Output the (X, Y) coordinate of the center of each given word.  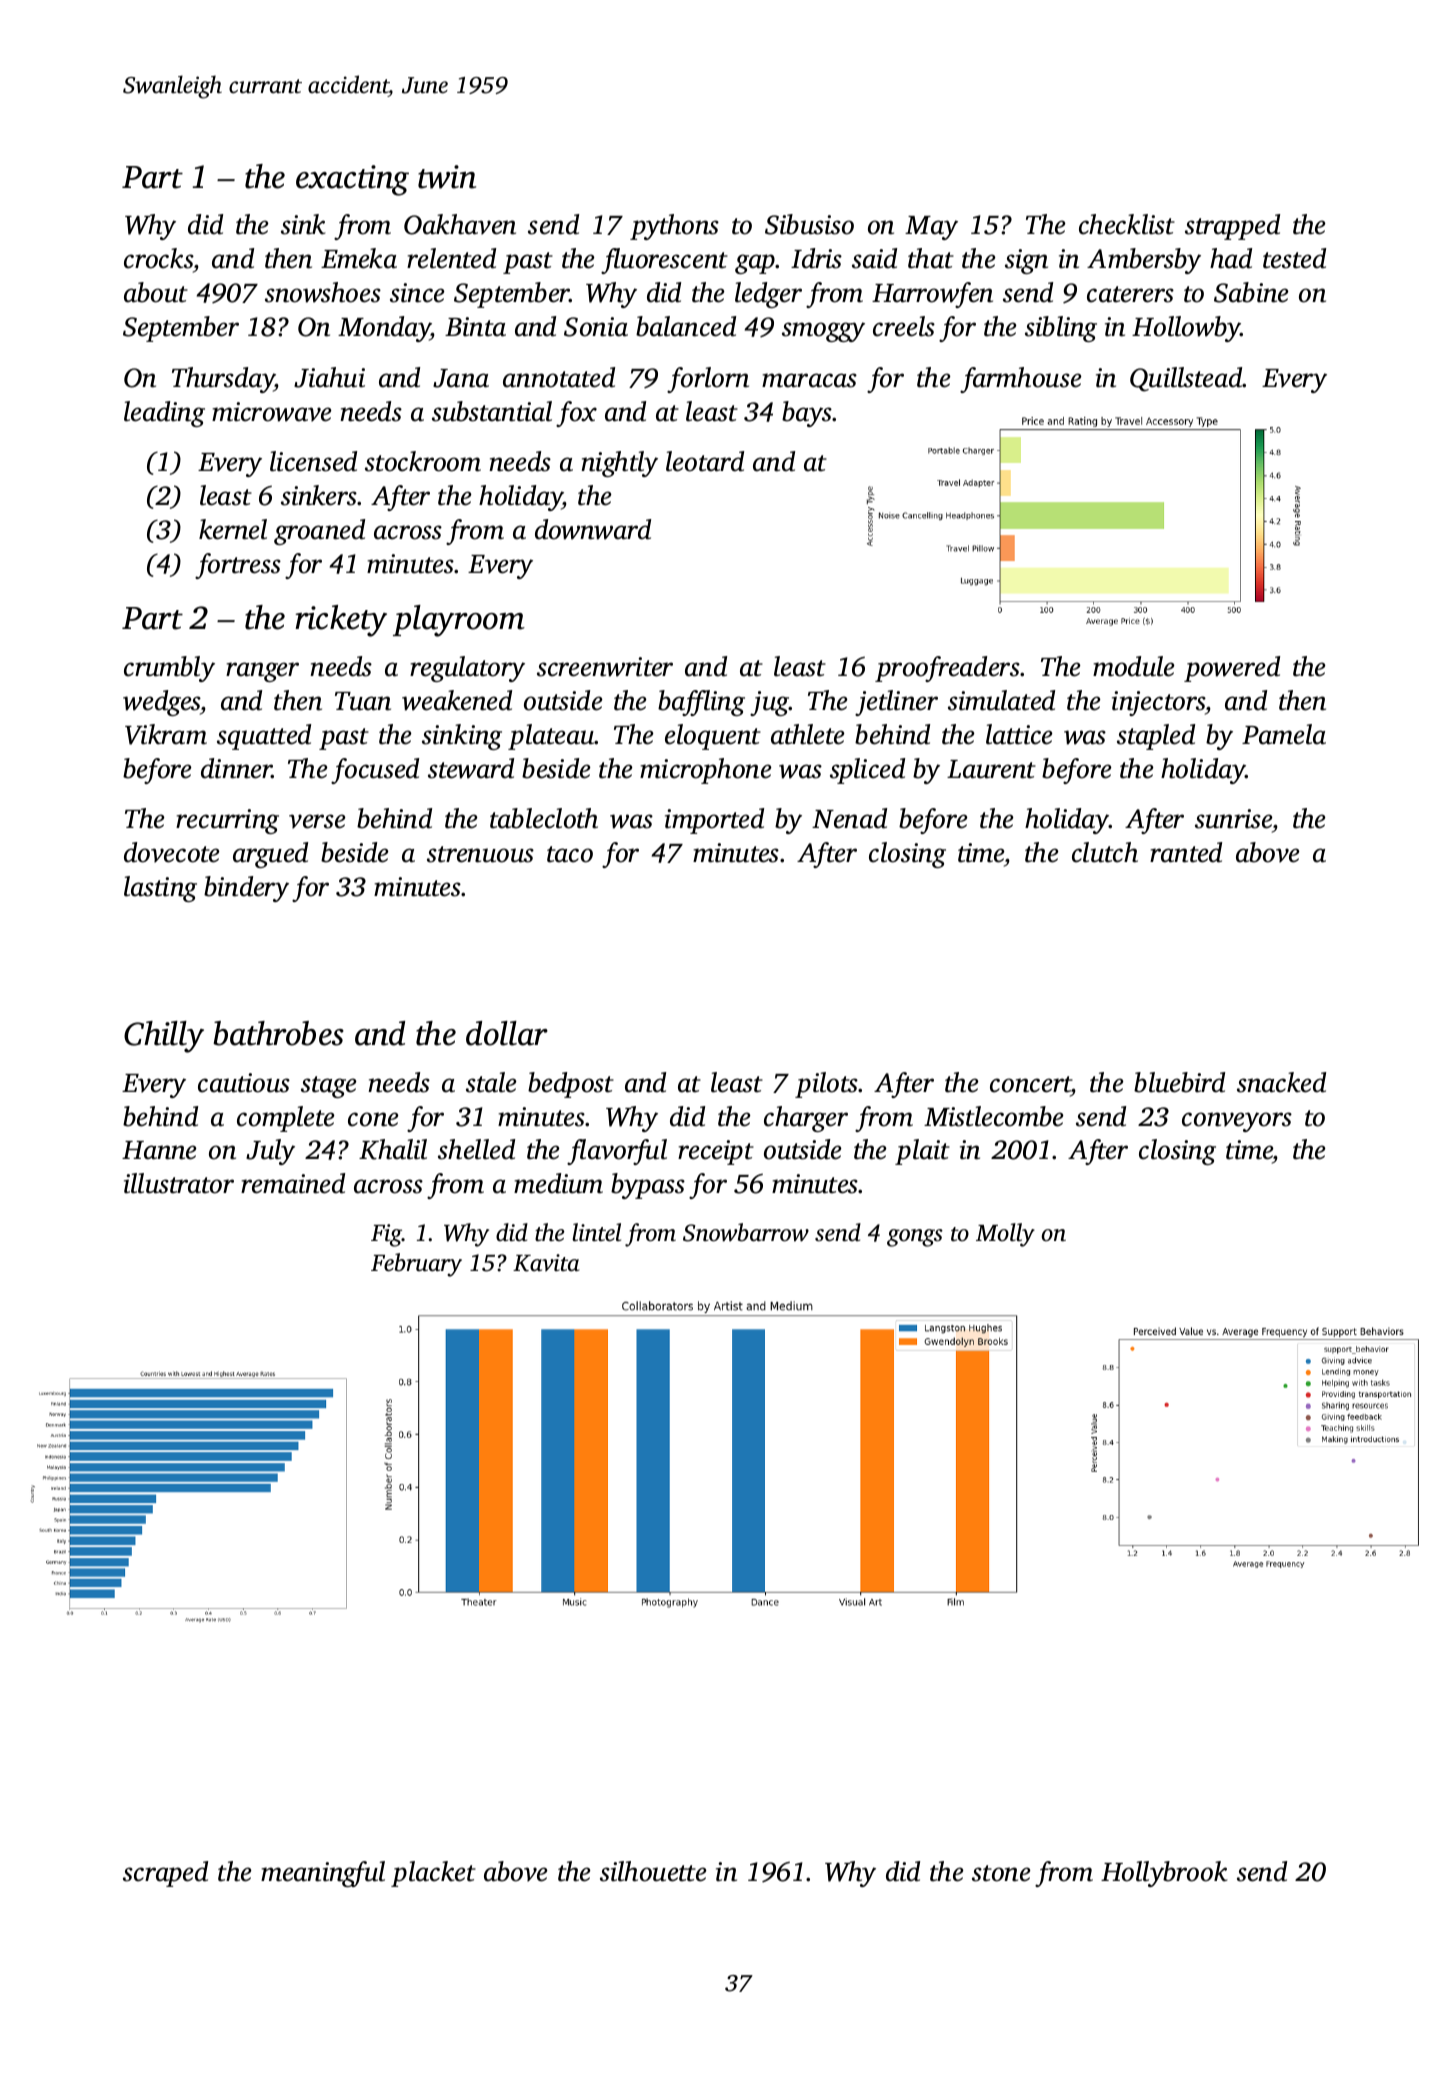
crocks (158, 258)
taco (570, 854)
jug (769, 703)
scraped (165, 1874)
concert (1030, 1084)
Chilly (164, 1037)
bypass (648, 1186)
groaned (319, 532)
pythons (674, 227)
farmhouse (1021, 380)
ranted (1186, 852)
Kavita (546, 1263)
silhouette (653, 1871)
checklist (1127, 224)
